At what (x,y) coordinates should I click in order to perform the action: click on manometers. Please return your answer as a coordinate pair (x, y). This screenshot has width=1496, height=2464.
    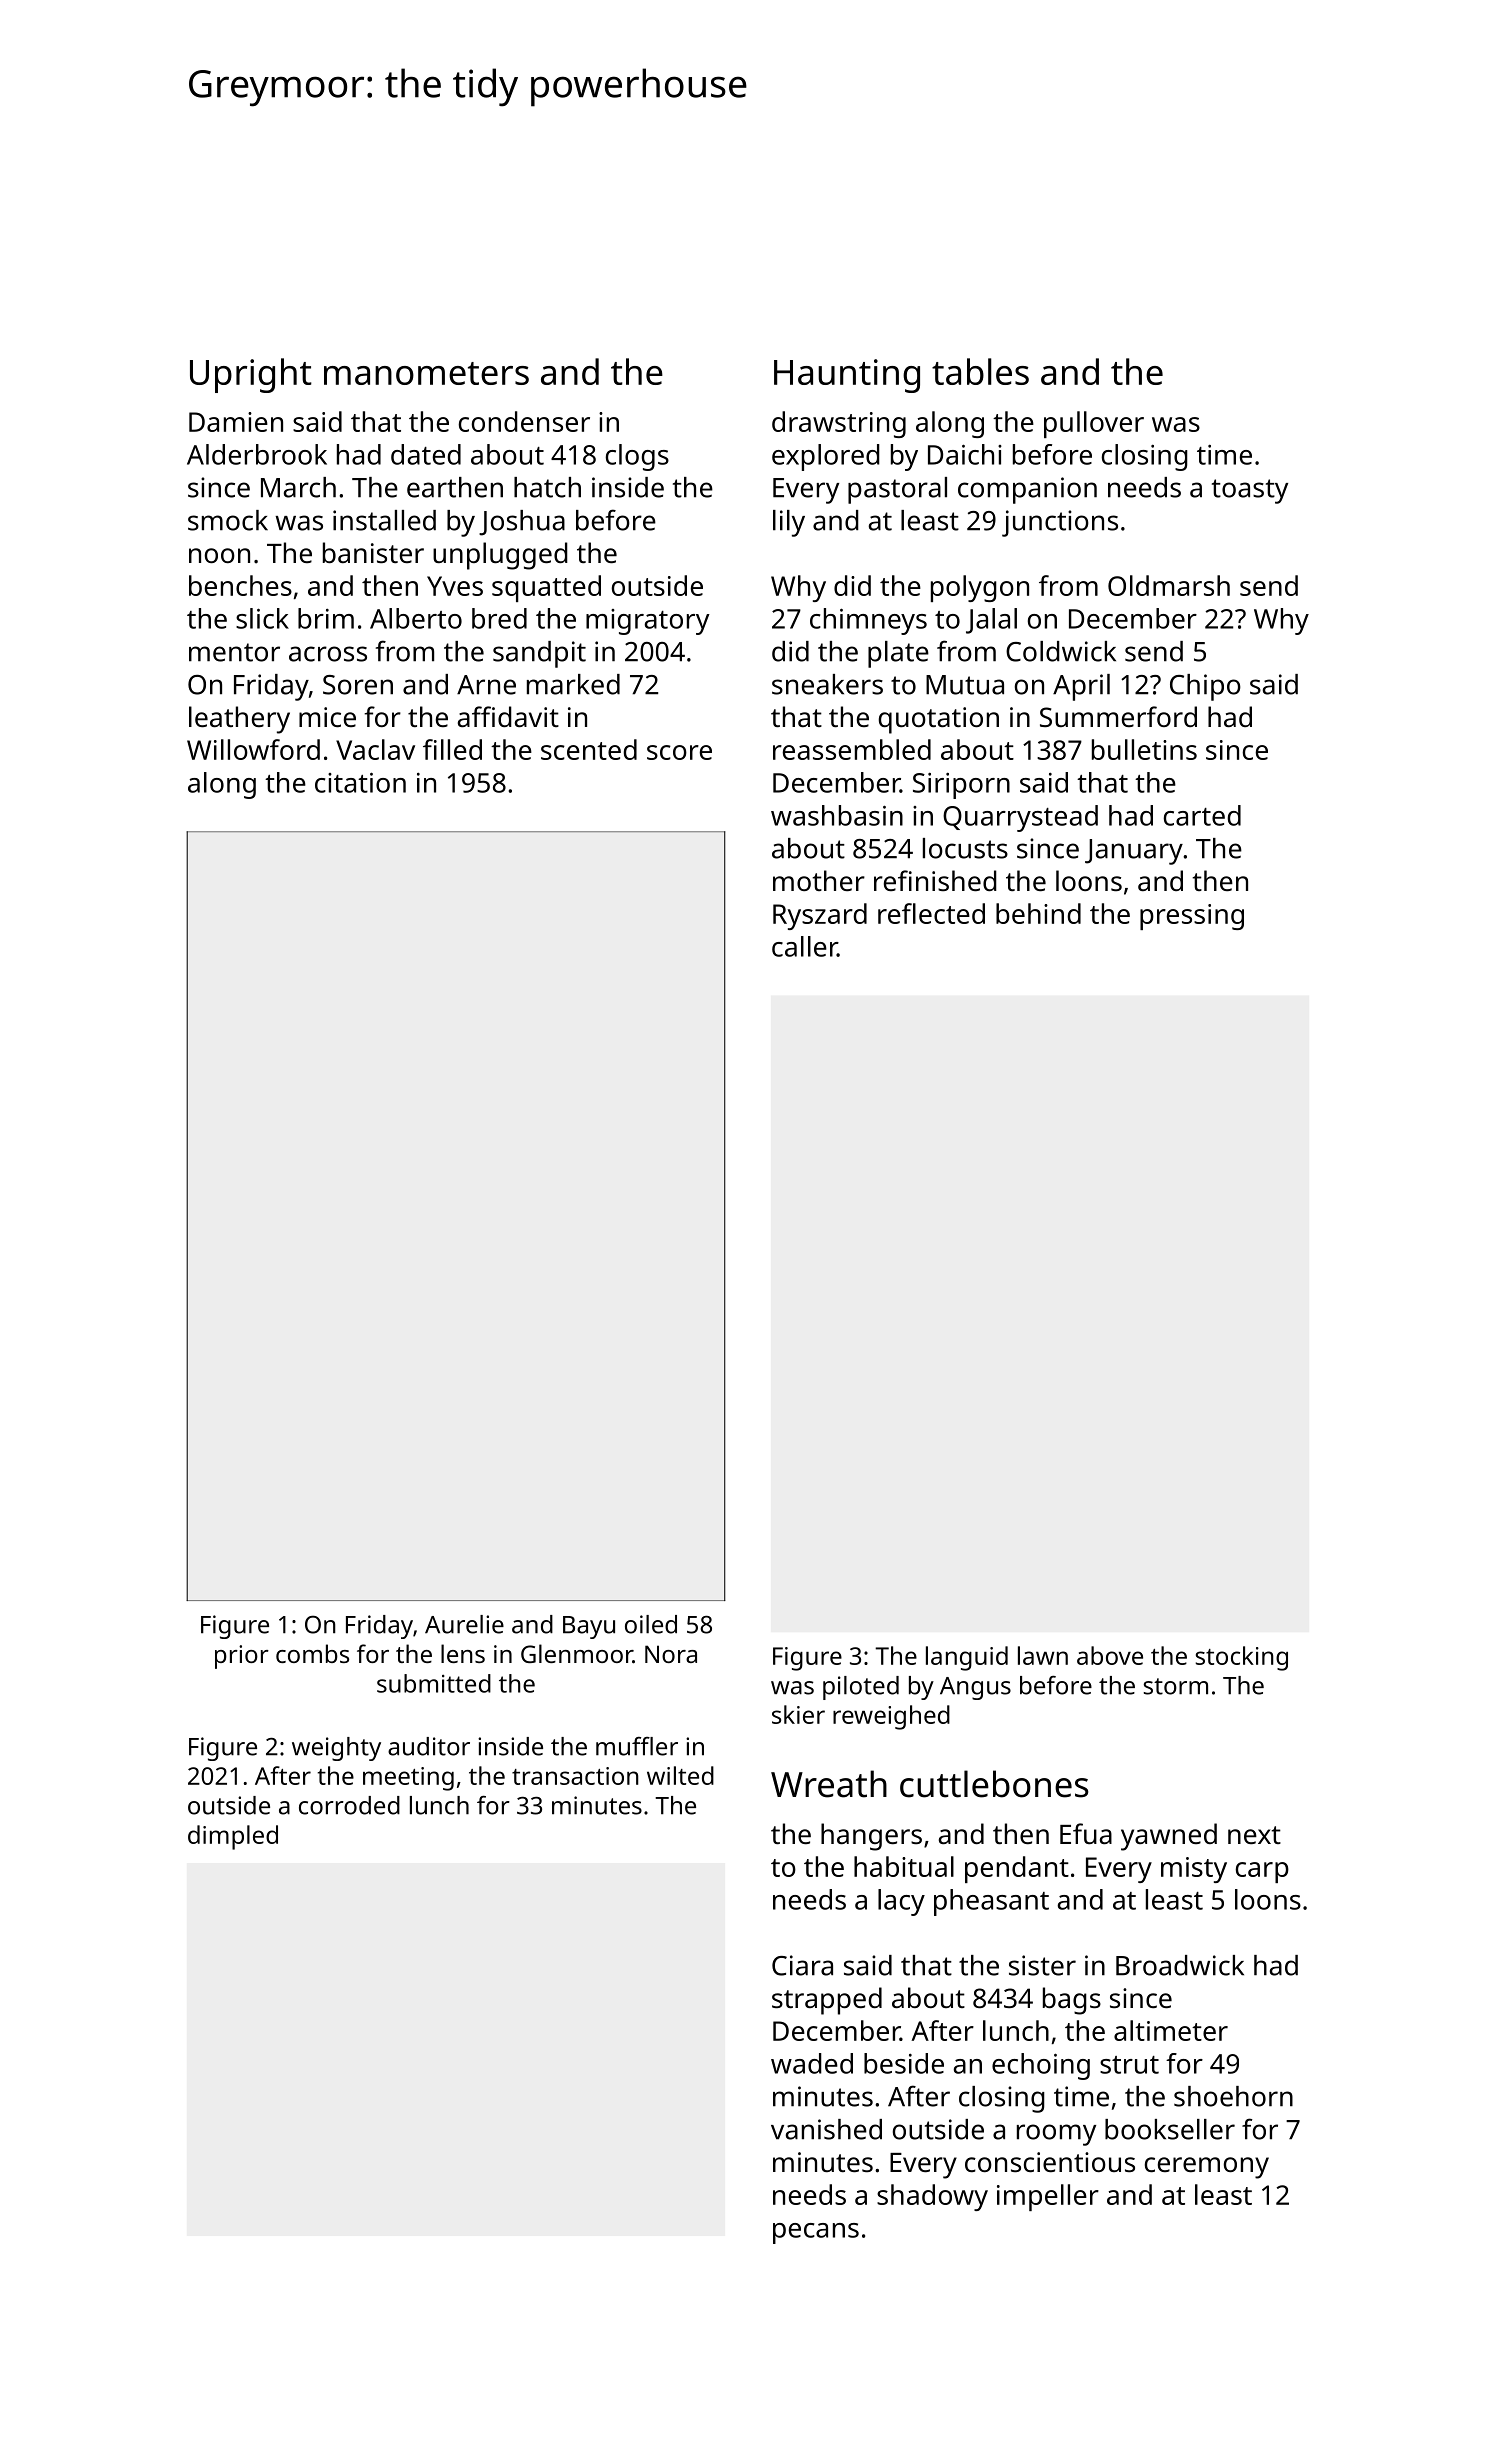
    Looking at the image, I should click on (426, 373).
